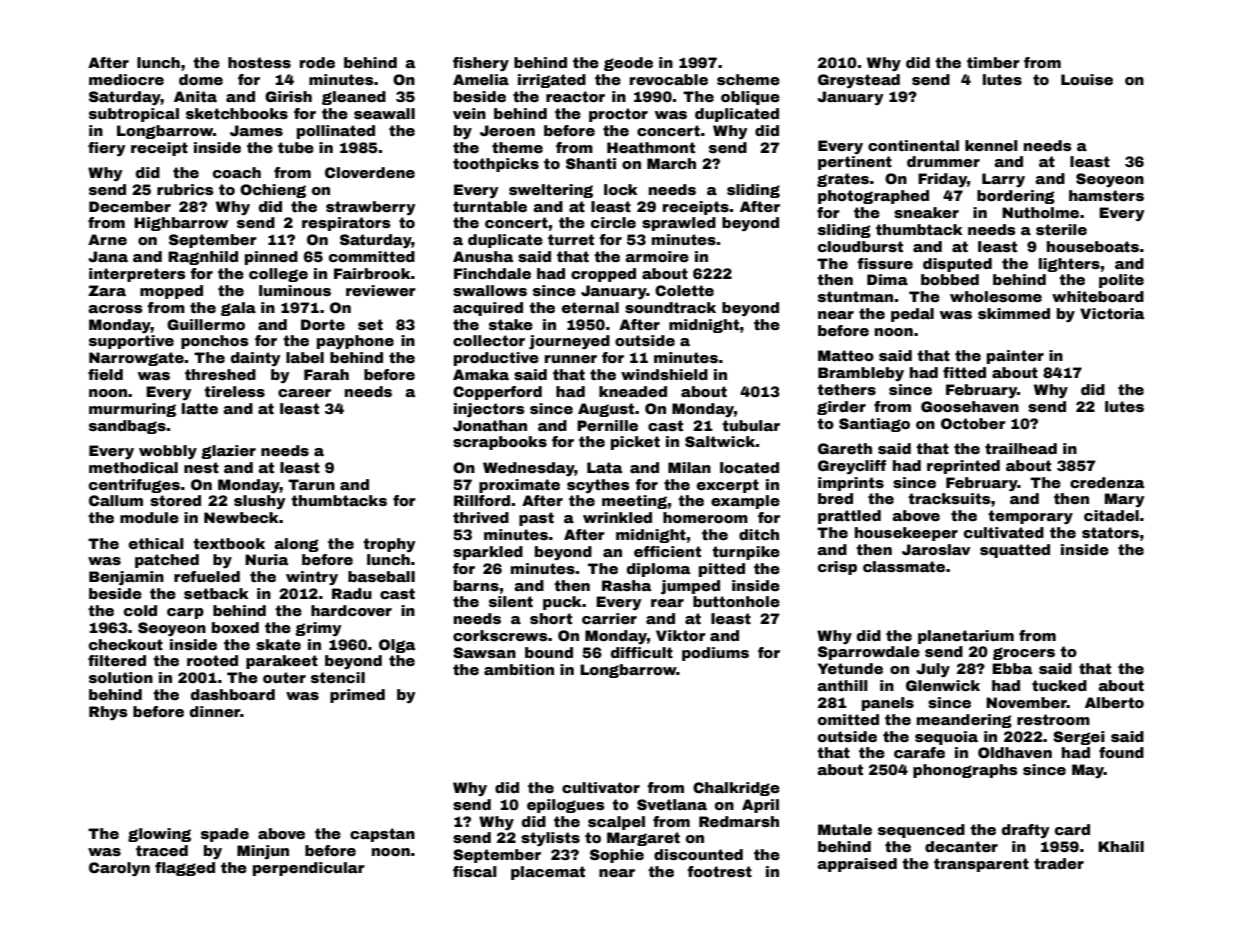 This image has width=1233, height=952. Describe the element at coordinates (617, 856) in the image. I see `Sophie` at that location.
